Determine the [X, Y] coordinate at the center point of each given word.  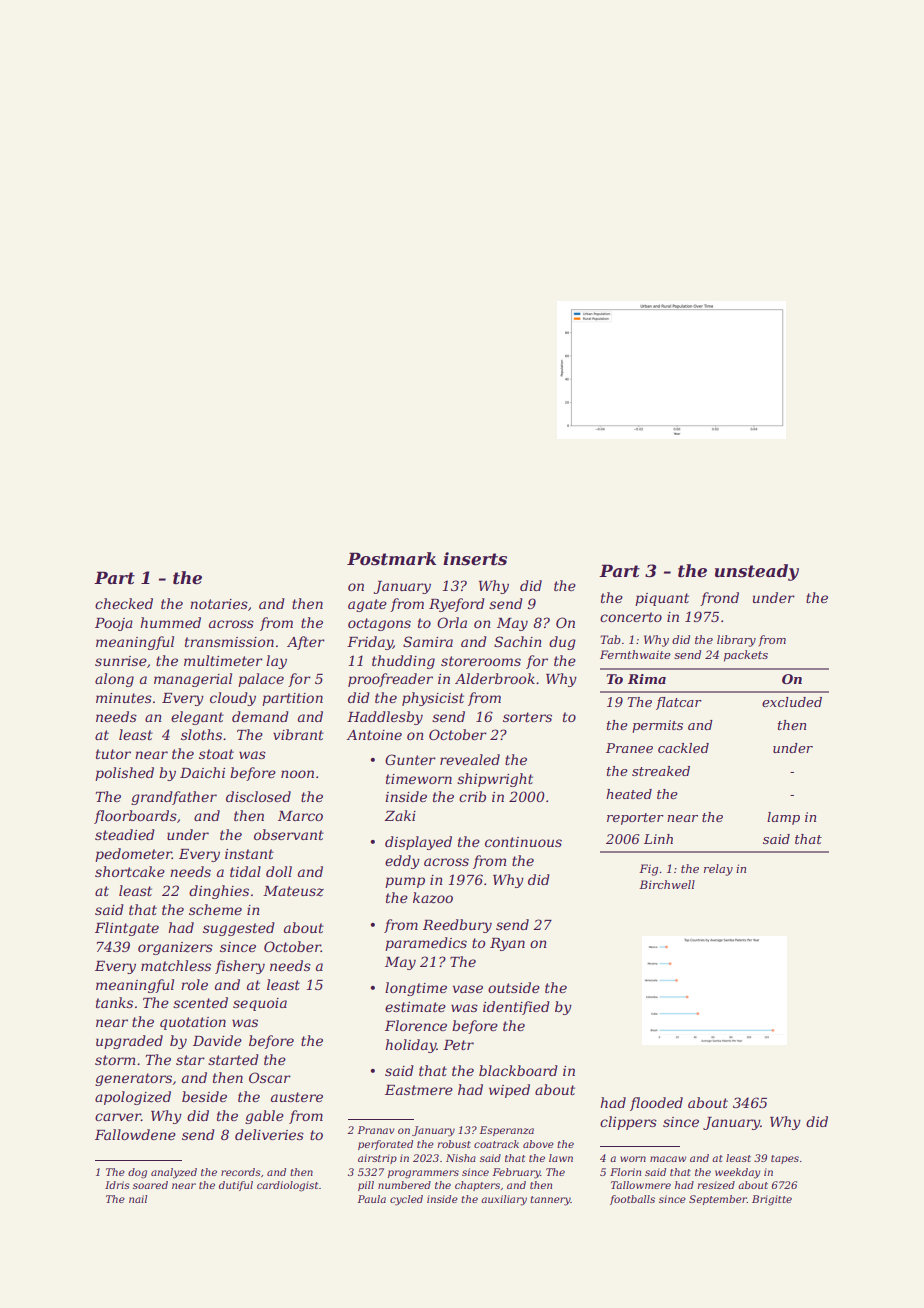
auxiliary [504, 1200]
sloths [201, 734]
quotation [193, 1023]
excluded [792, 702]
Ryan [507, 944]
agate [367, 605]
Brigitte [772, 1200]
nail [138, 1199]
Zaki [400, 815]
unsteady [757, 572]
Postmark [391, 559]
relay [718, 870]
